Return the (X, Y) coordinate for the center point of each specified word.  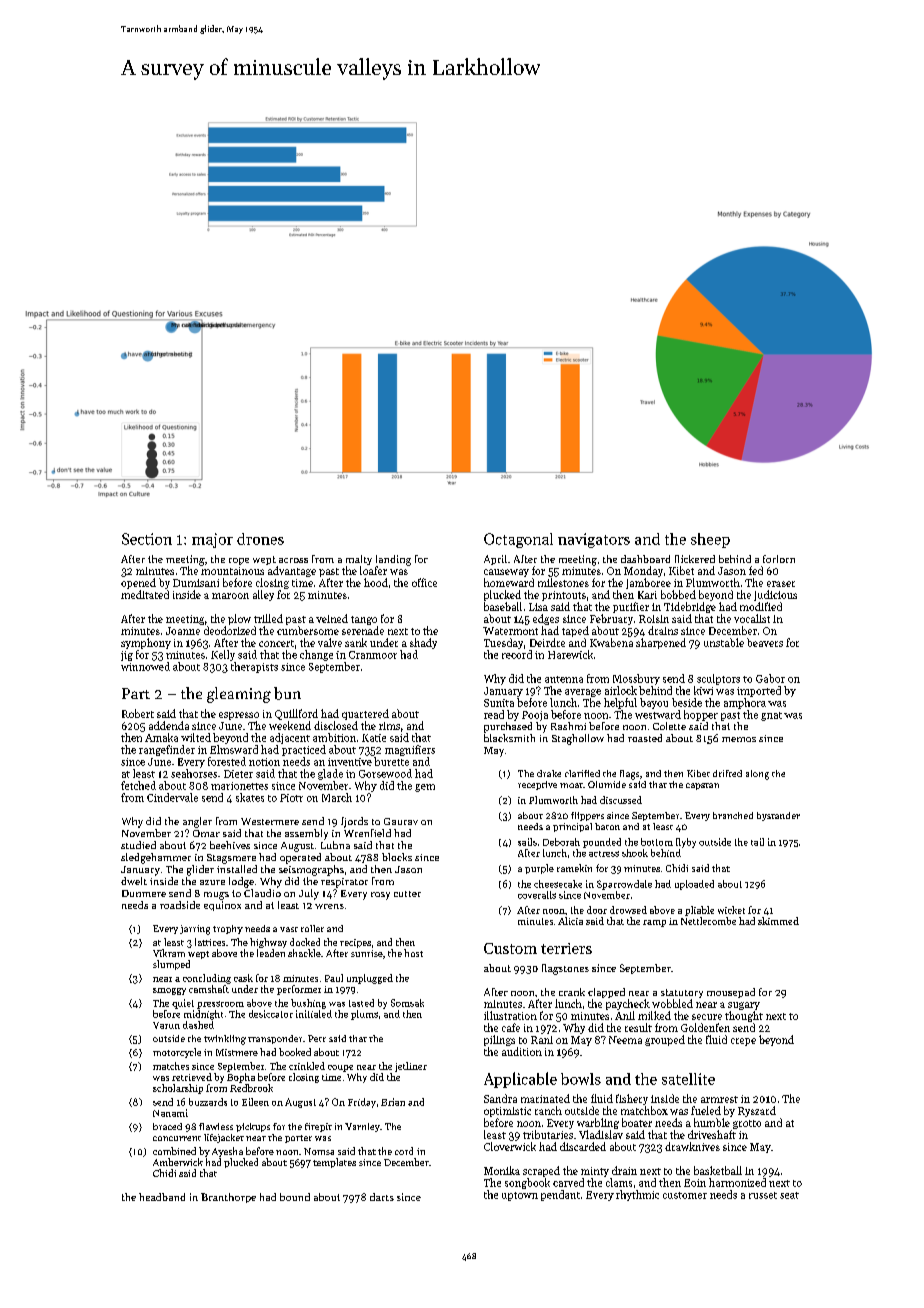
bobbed (678, 594)
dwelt (134, 881)
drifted (727, 773)
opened (138, 583)
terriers (566, 948)
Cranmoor (373, 655)
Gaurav (401, 821)
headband (162, 1197)
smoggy (169, 991)
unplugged (370, 979)
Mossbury (636, 679)
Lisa (538, 607)
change (316, 655)
